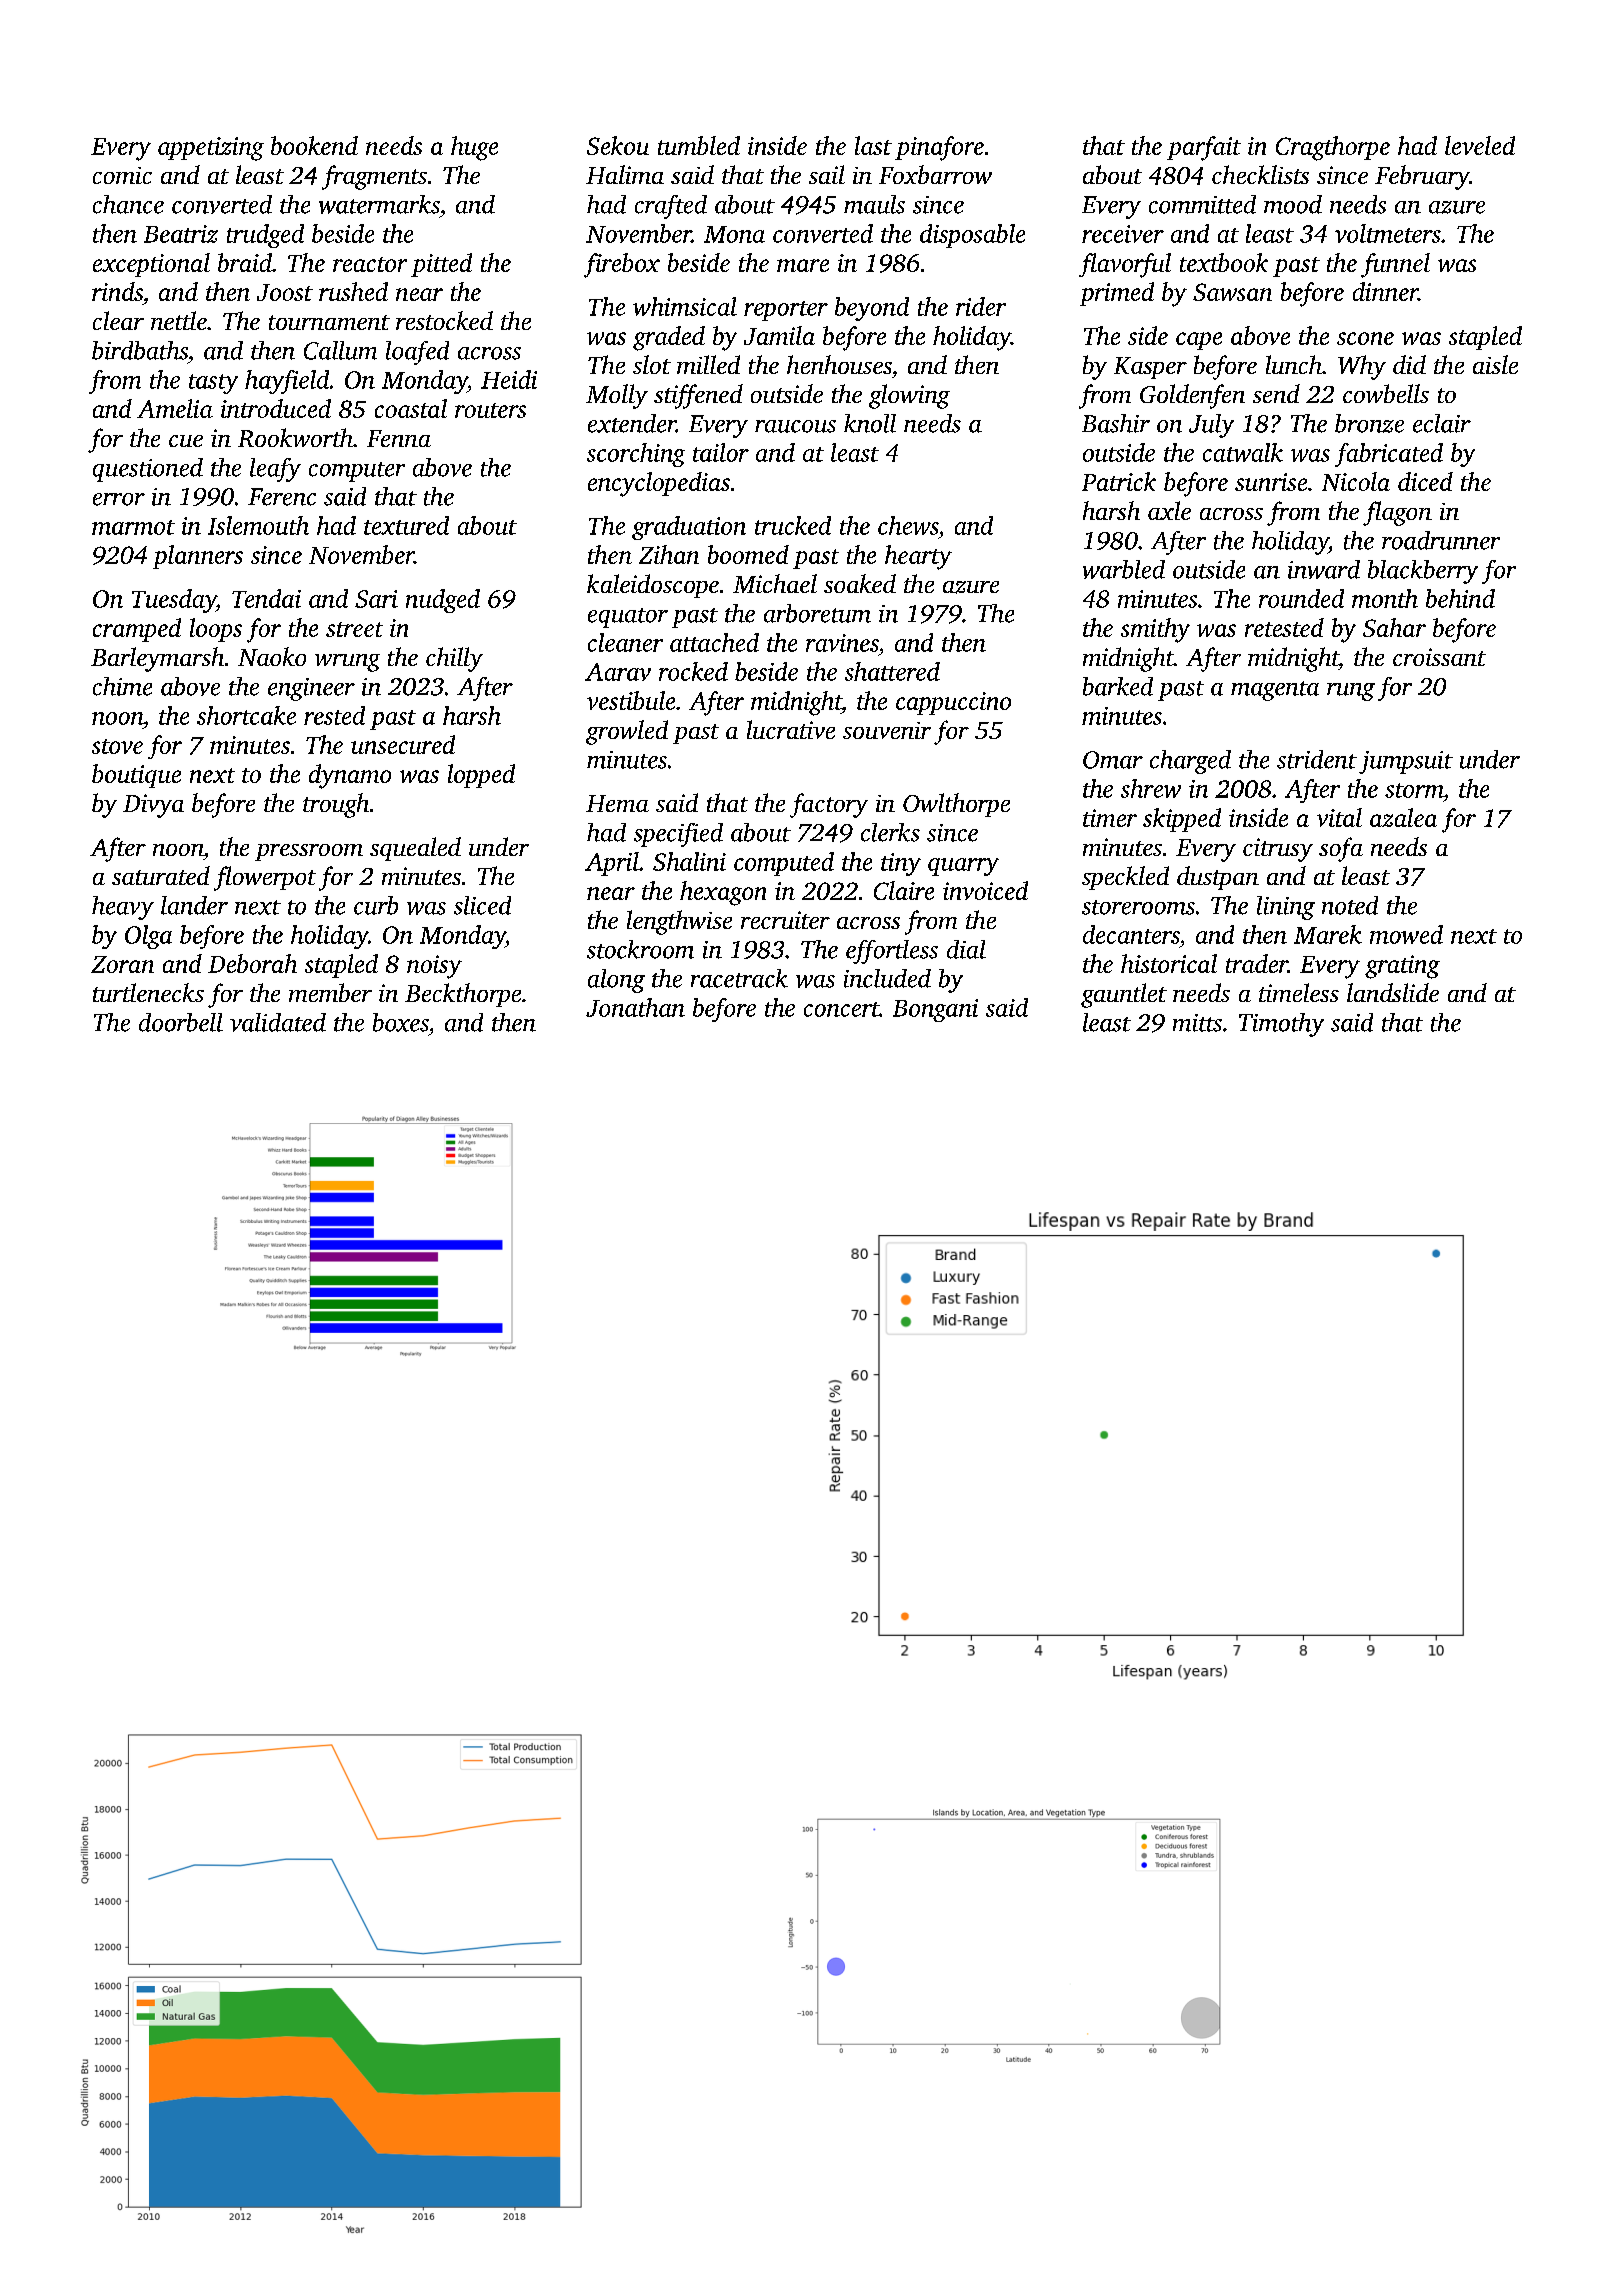  What do you see at coordinates (671, 207) in the page?
I see `crafted` at bounding box center [671, 207].
